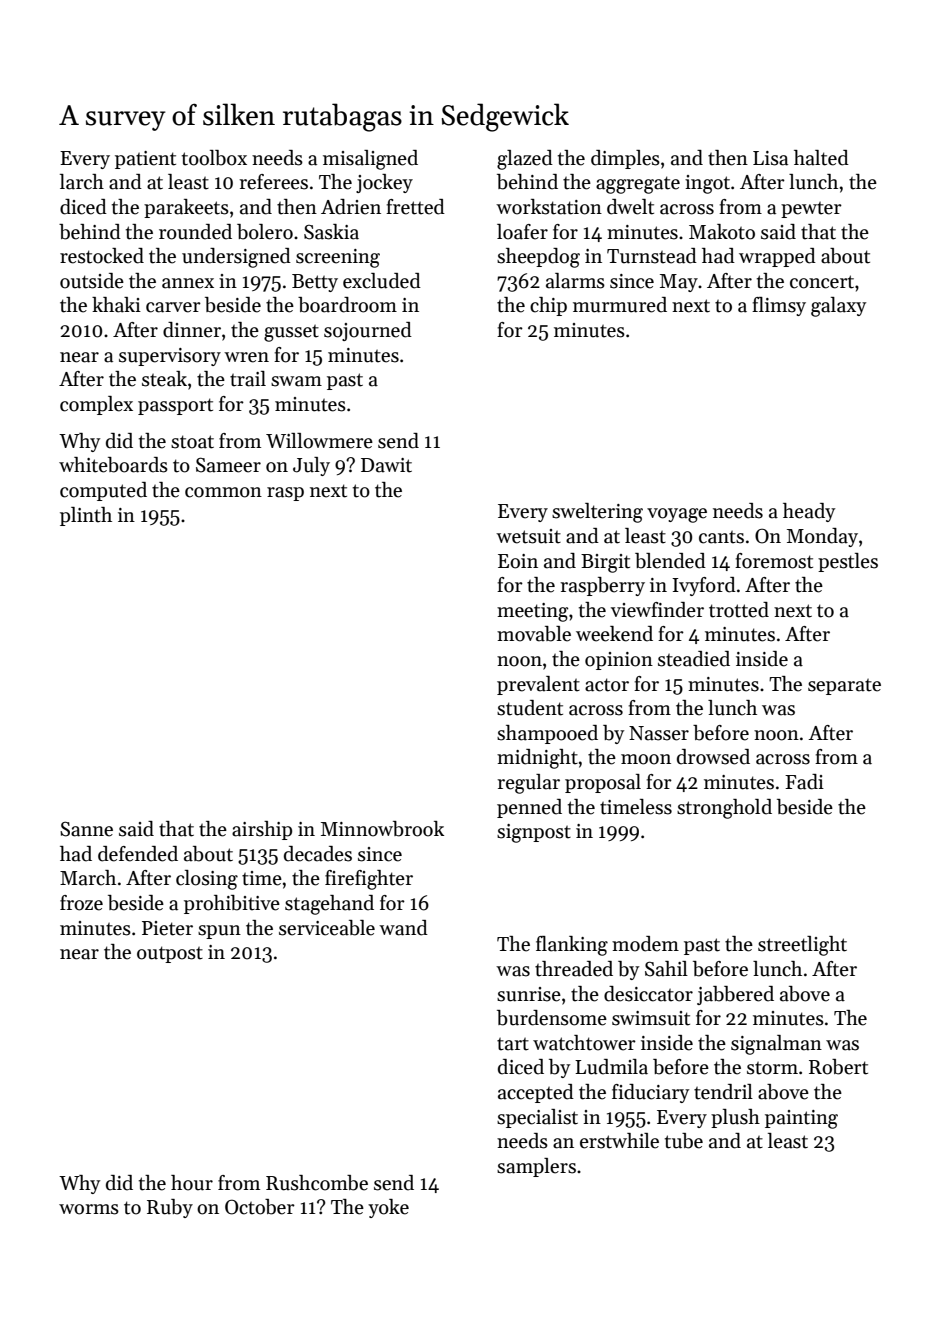 The width and height of the image is (943, 1339). Describe the element at coordinates (607, 685) in the image. I see `actor` at that location.
